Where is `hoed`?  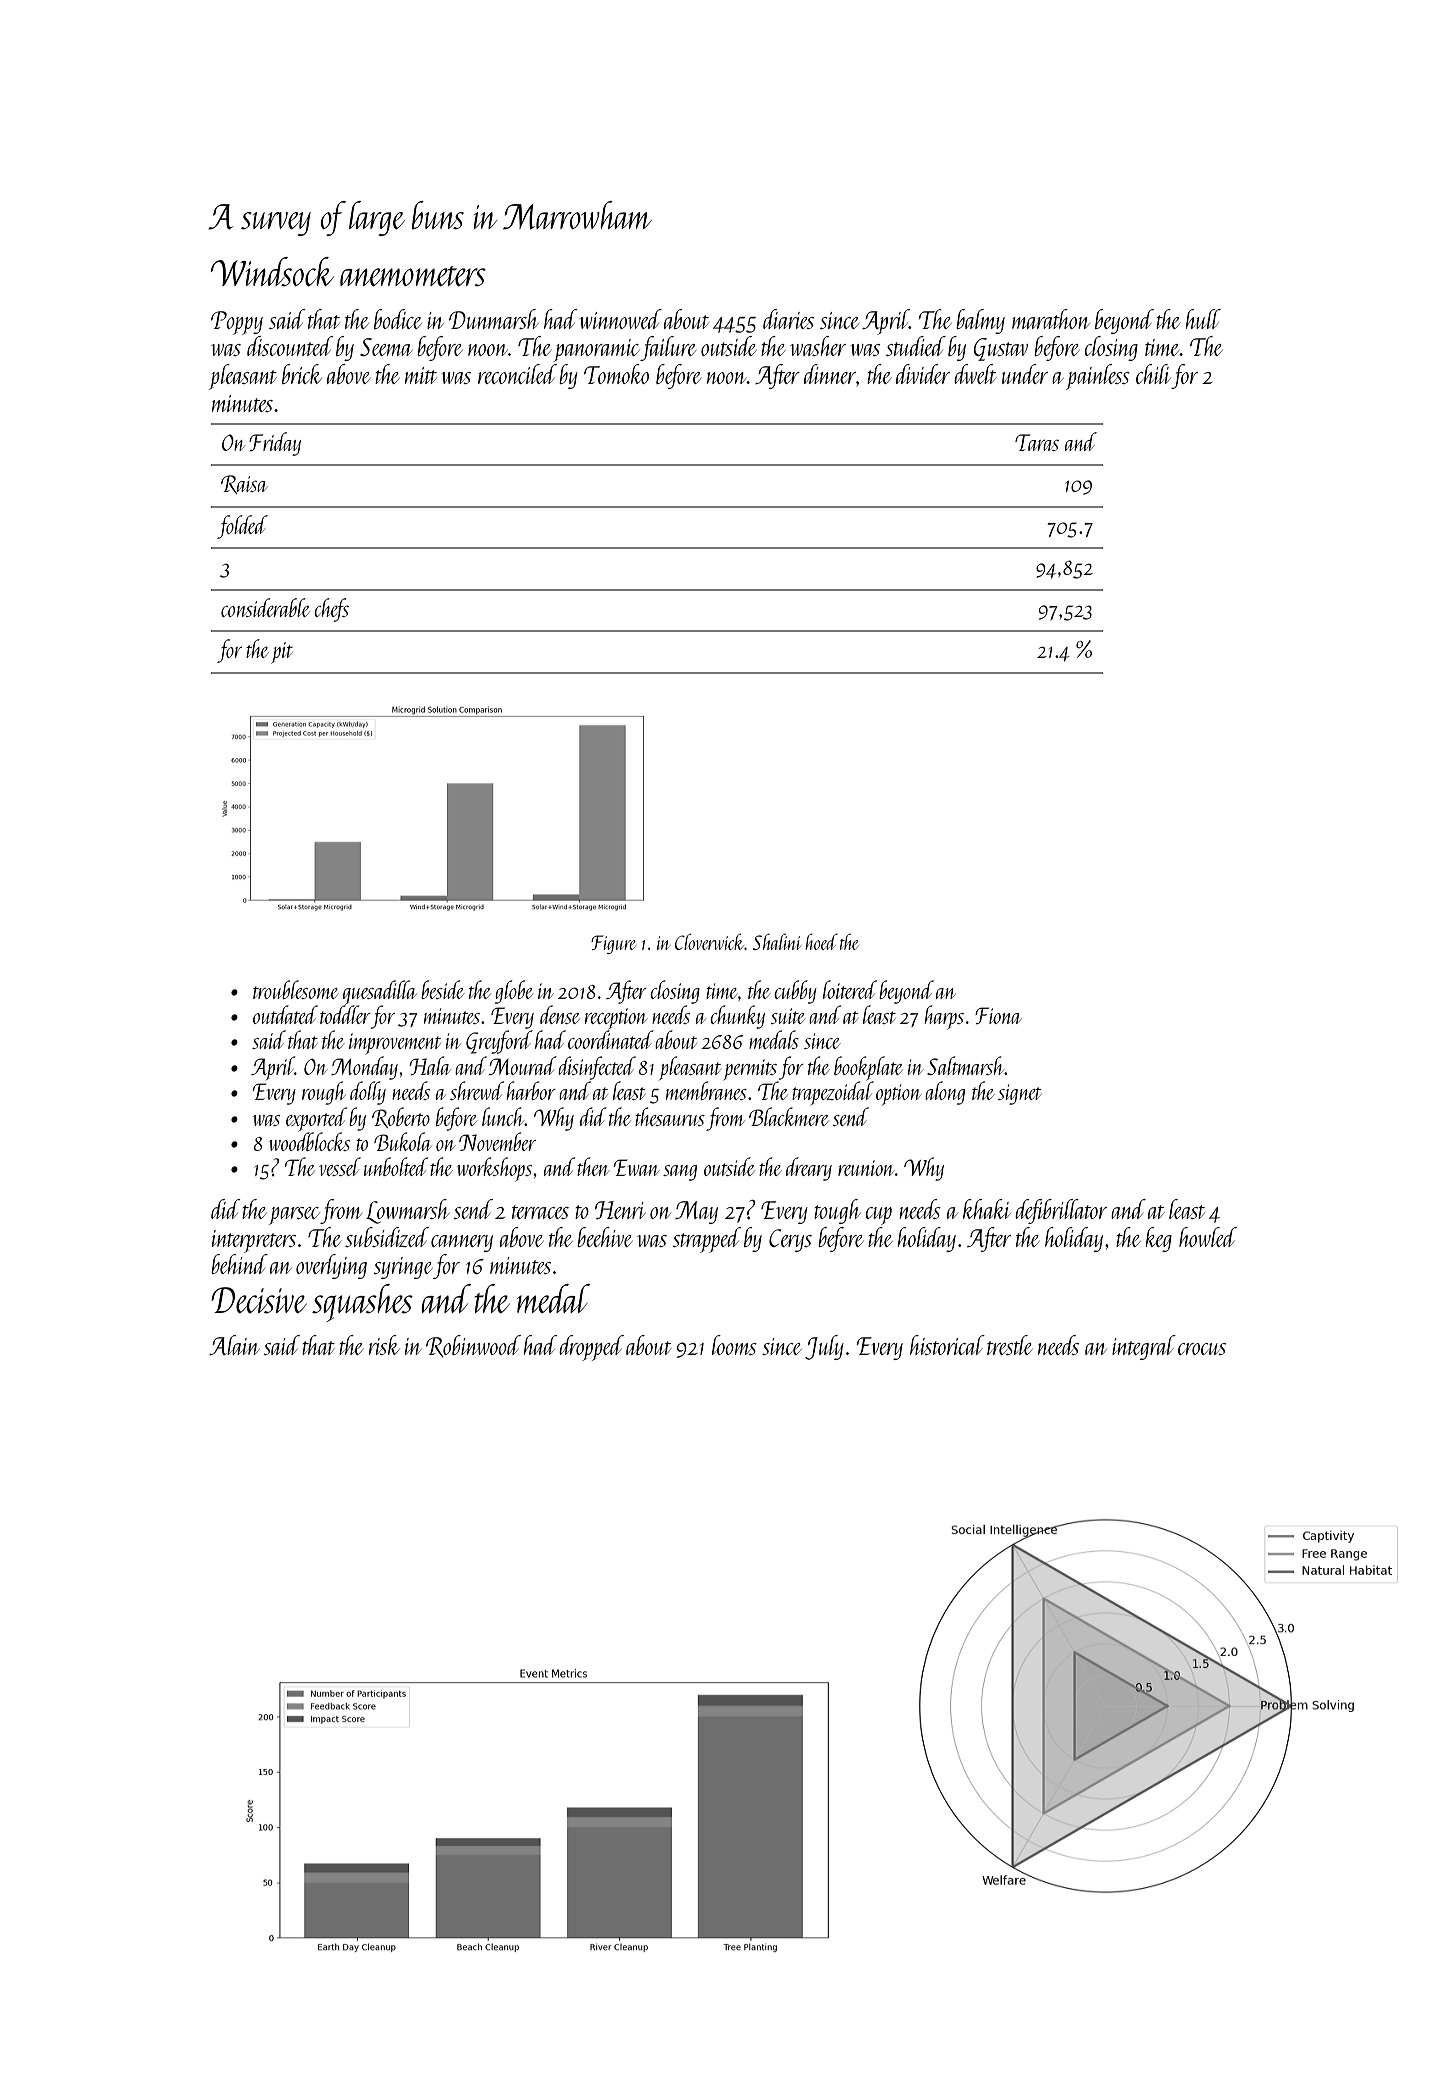 hoed is located at coordinates (821, 941).
